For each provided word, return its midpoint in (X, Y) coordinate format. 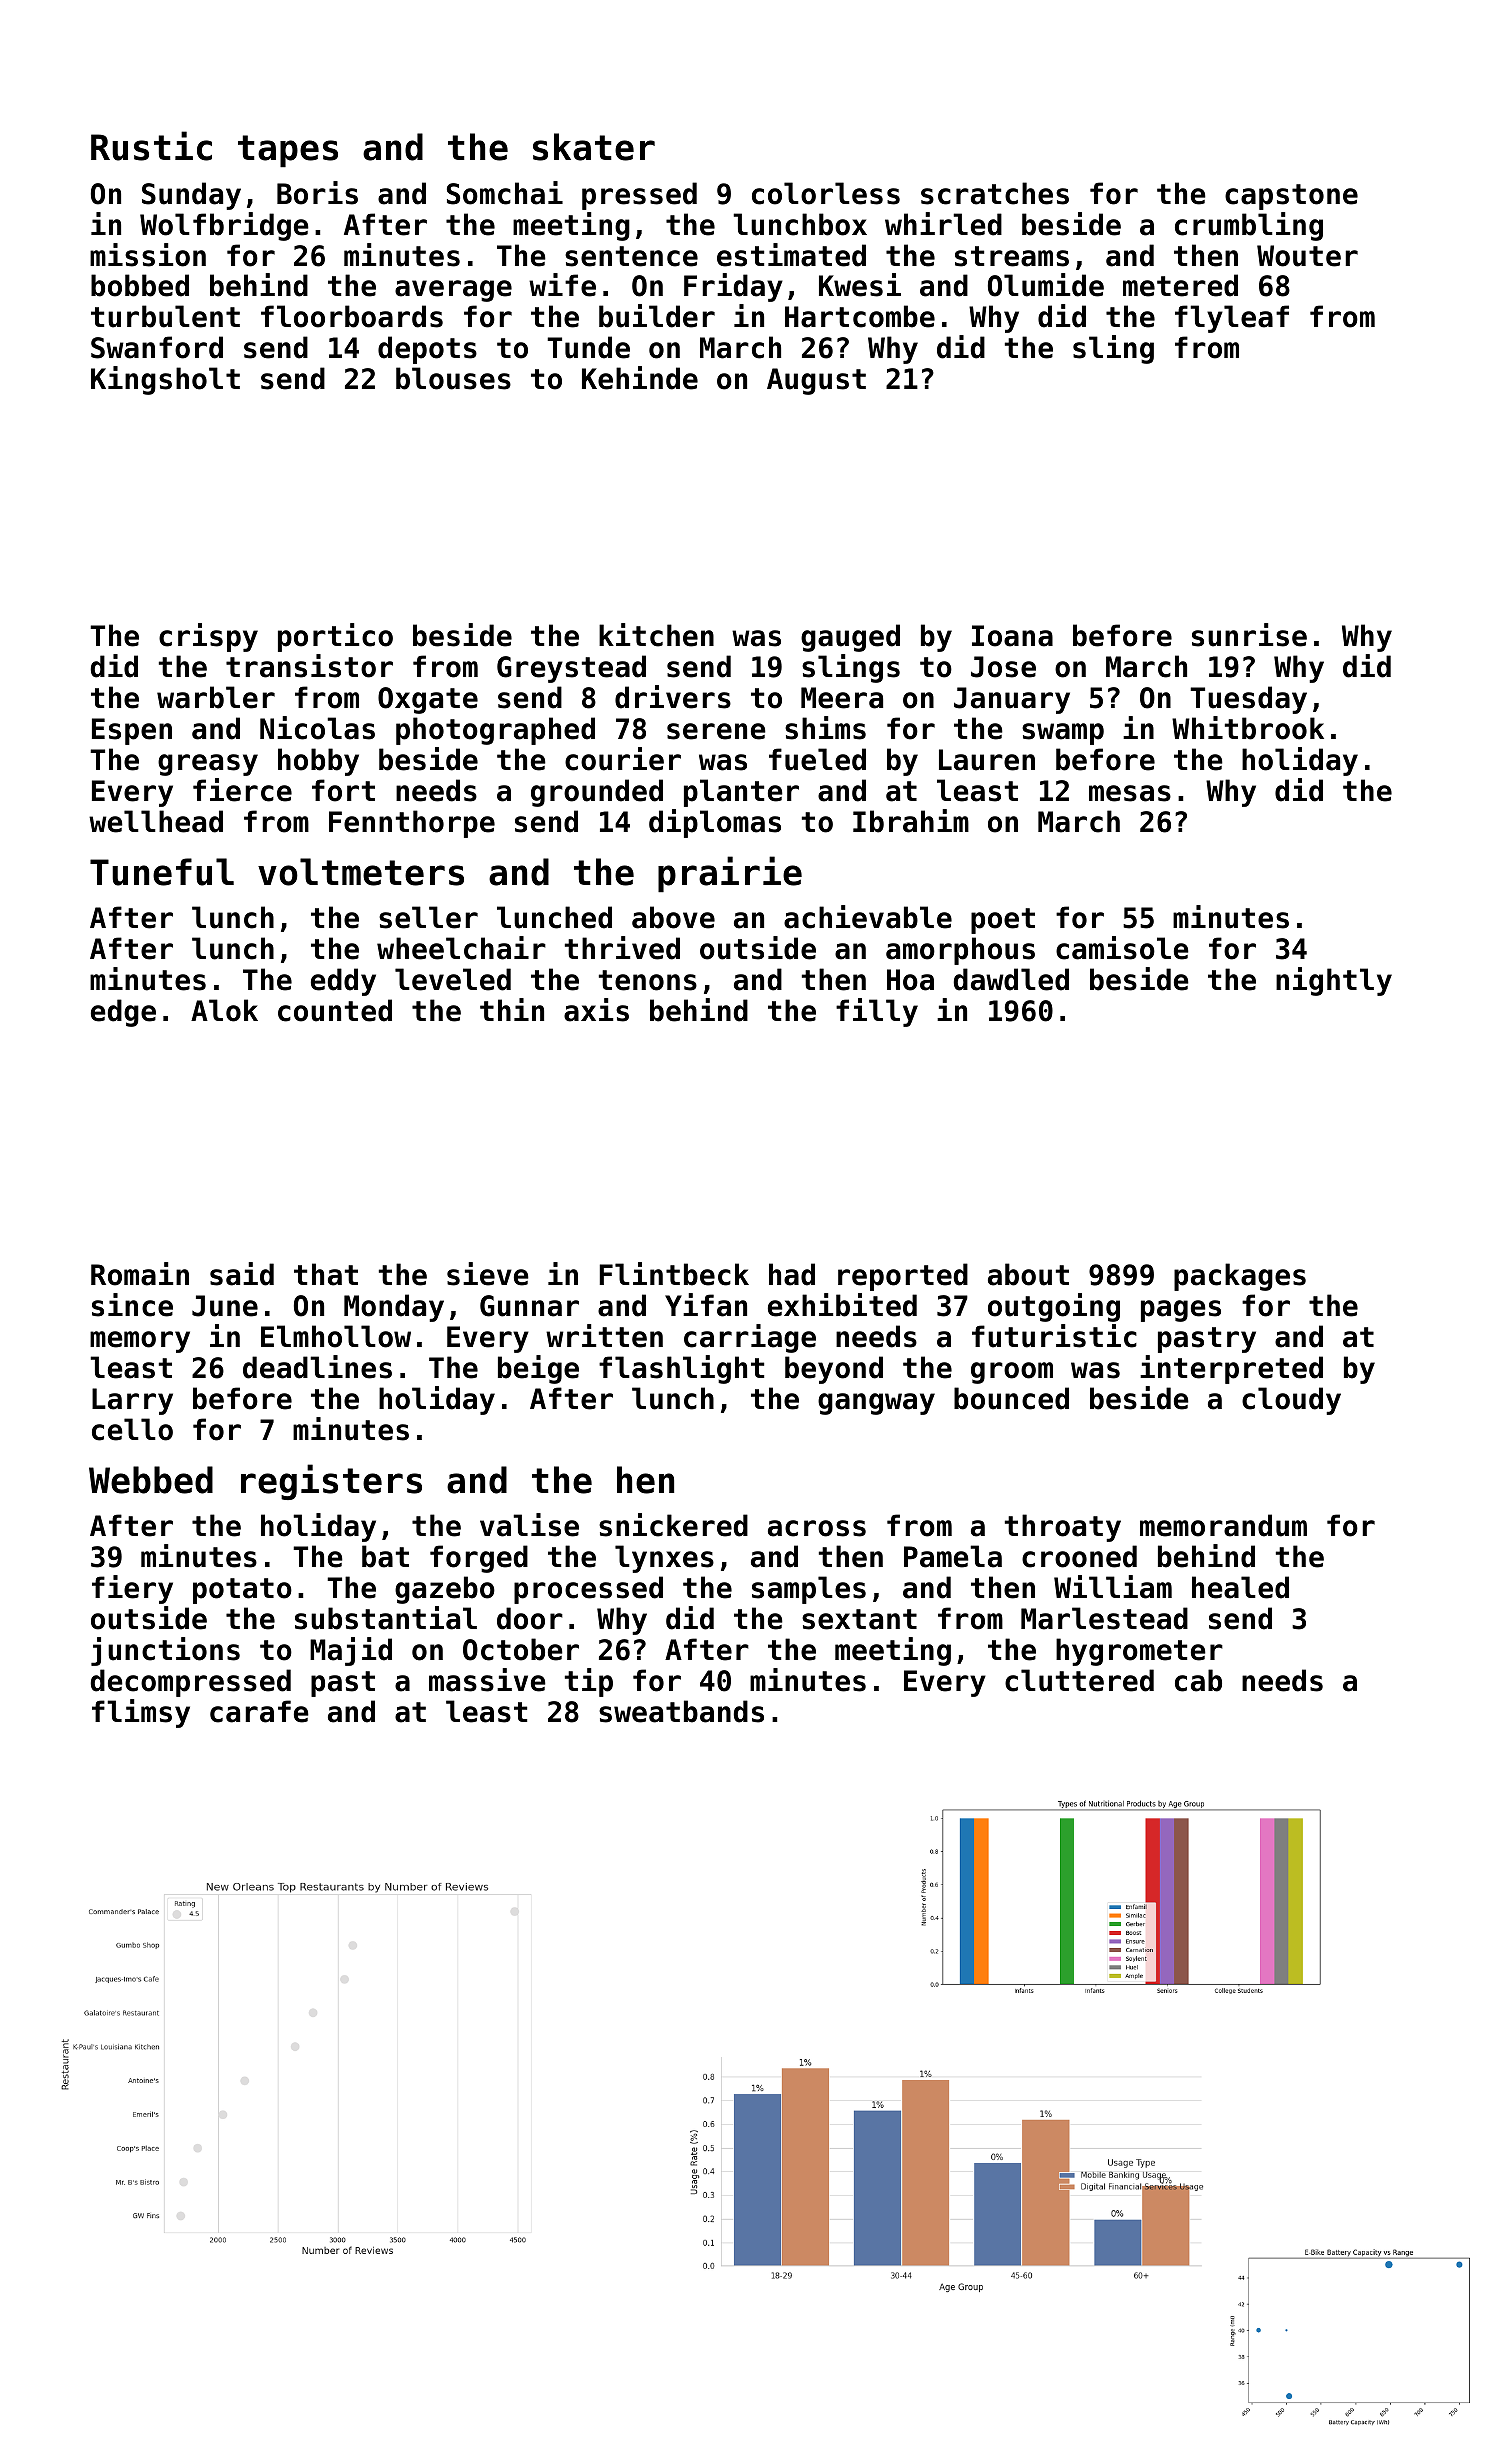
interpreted (1231, 1369)
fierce (242, 790)
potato (242, 1591)
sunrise (1249, 635)
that (326, 1274)
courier (623, 759)
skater (594, 147)
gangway (876, 1404)
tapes (288, 151)
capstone (1291, 197)
